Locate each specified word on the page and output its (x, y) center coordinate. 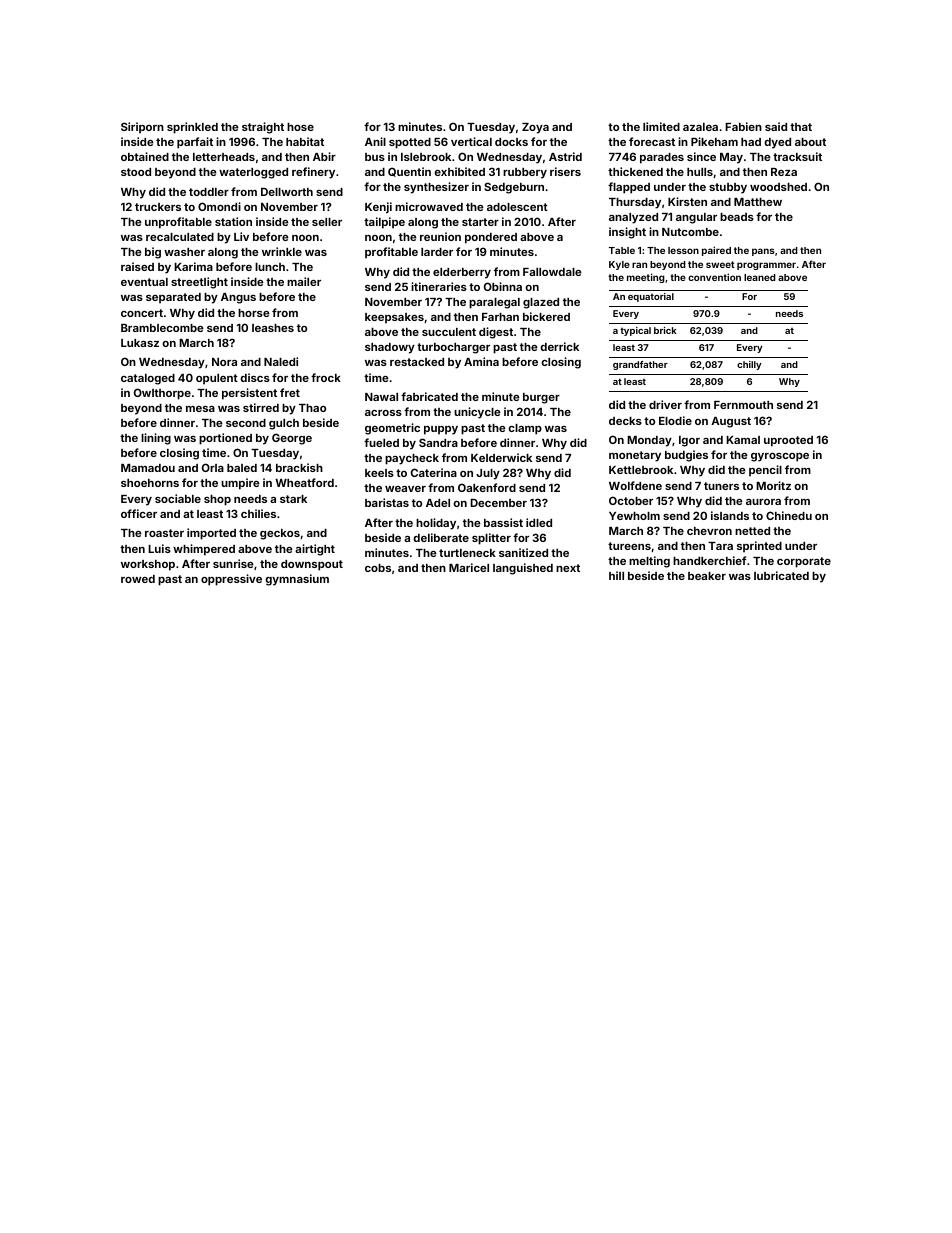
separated (173, 298)
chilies (258, 513)
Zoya (535, 128)
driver (665, 404)
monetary (635, 456)
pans (763, 252)
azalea (700, 127)
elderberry (462, 273)
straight (263, 128)
